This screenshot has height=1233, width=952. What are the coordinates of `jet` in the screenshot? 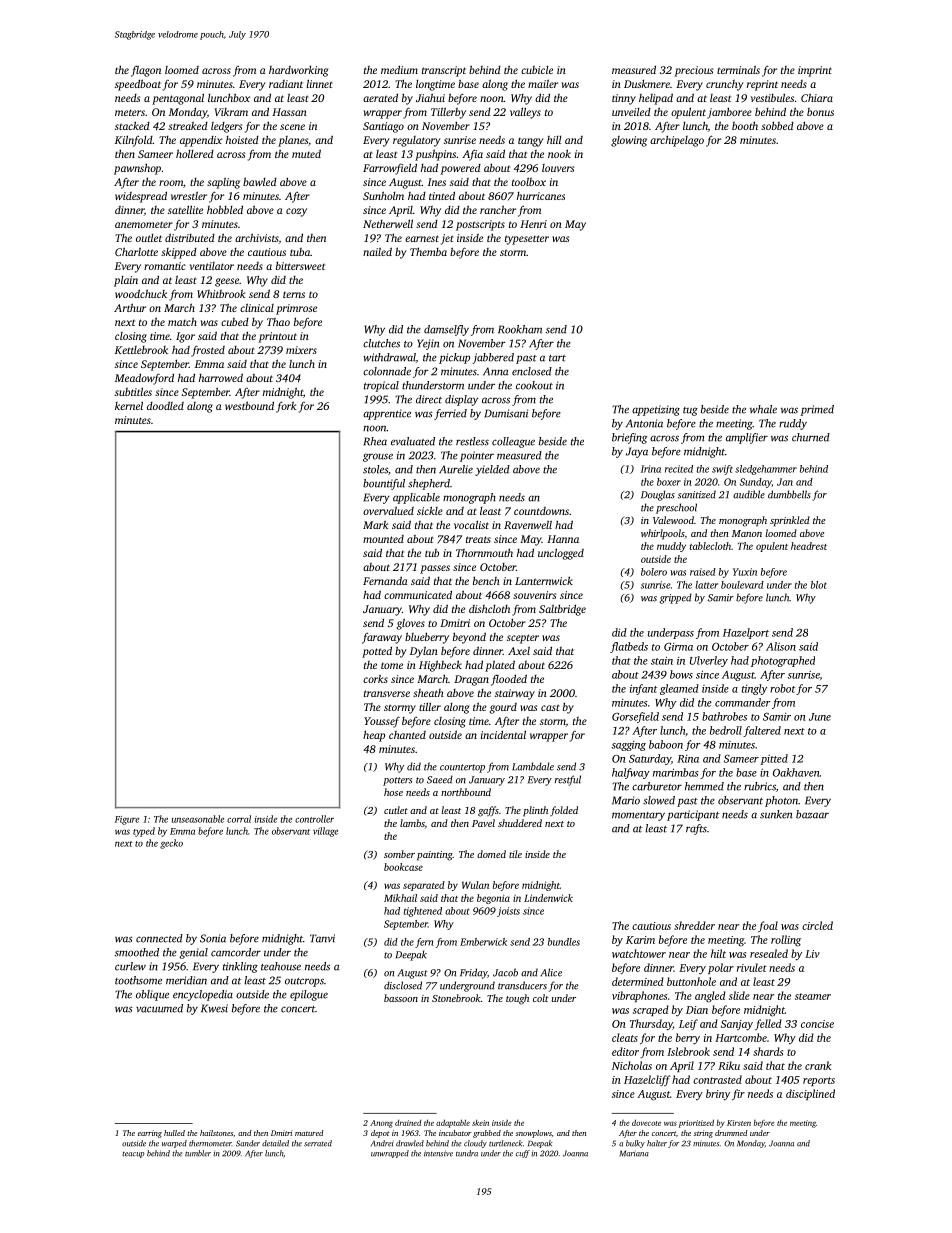 It's located at (447, 239).
